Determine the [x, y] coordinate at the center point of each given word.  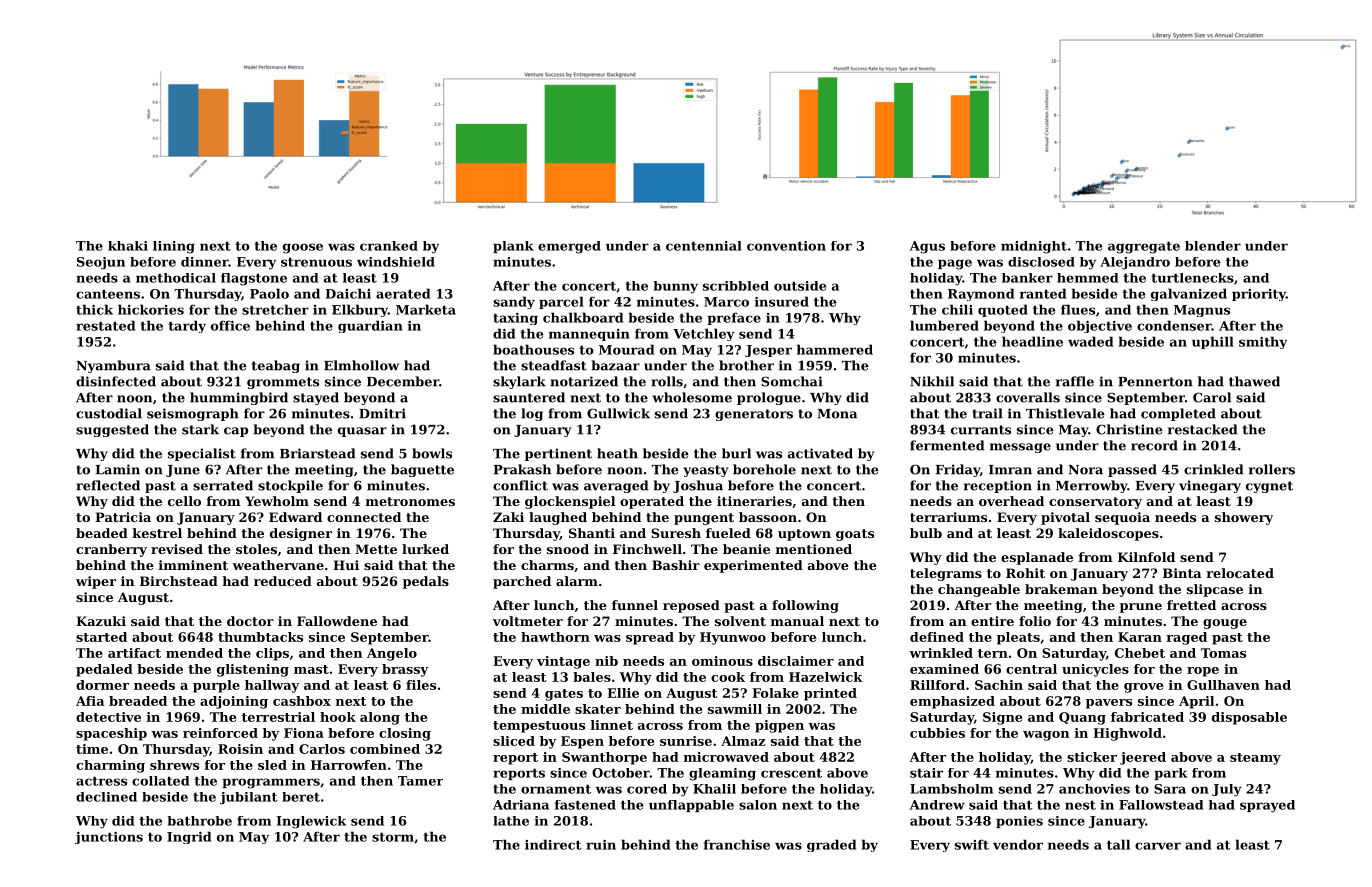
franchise [737, 844]
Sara [1170, 789]
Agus [927, 247]
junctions [109, 838]
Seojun [101, 263]
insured [782, 301]
